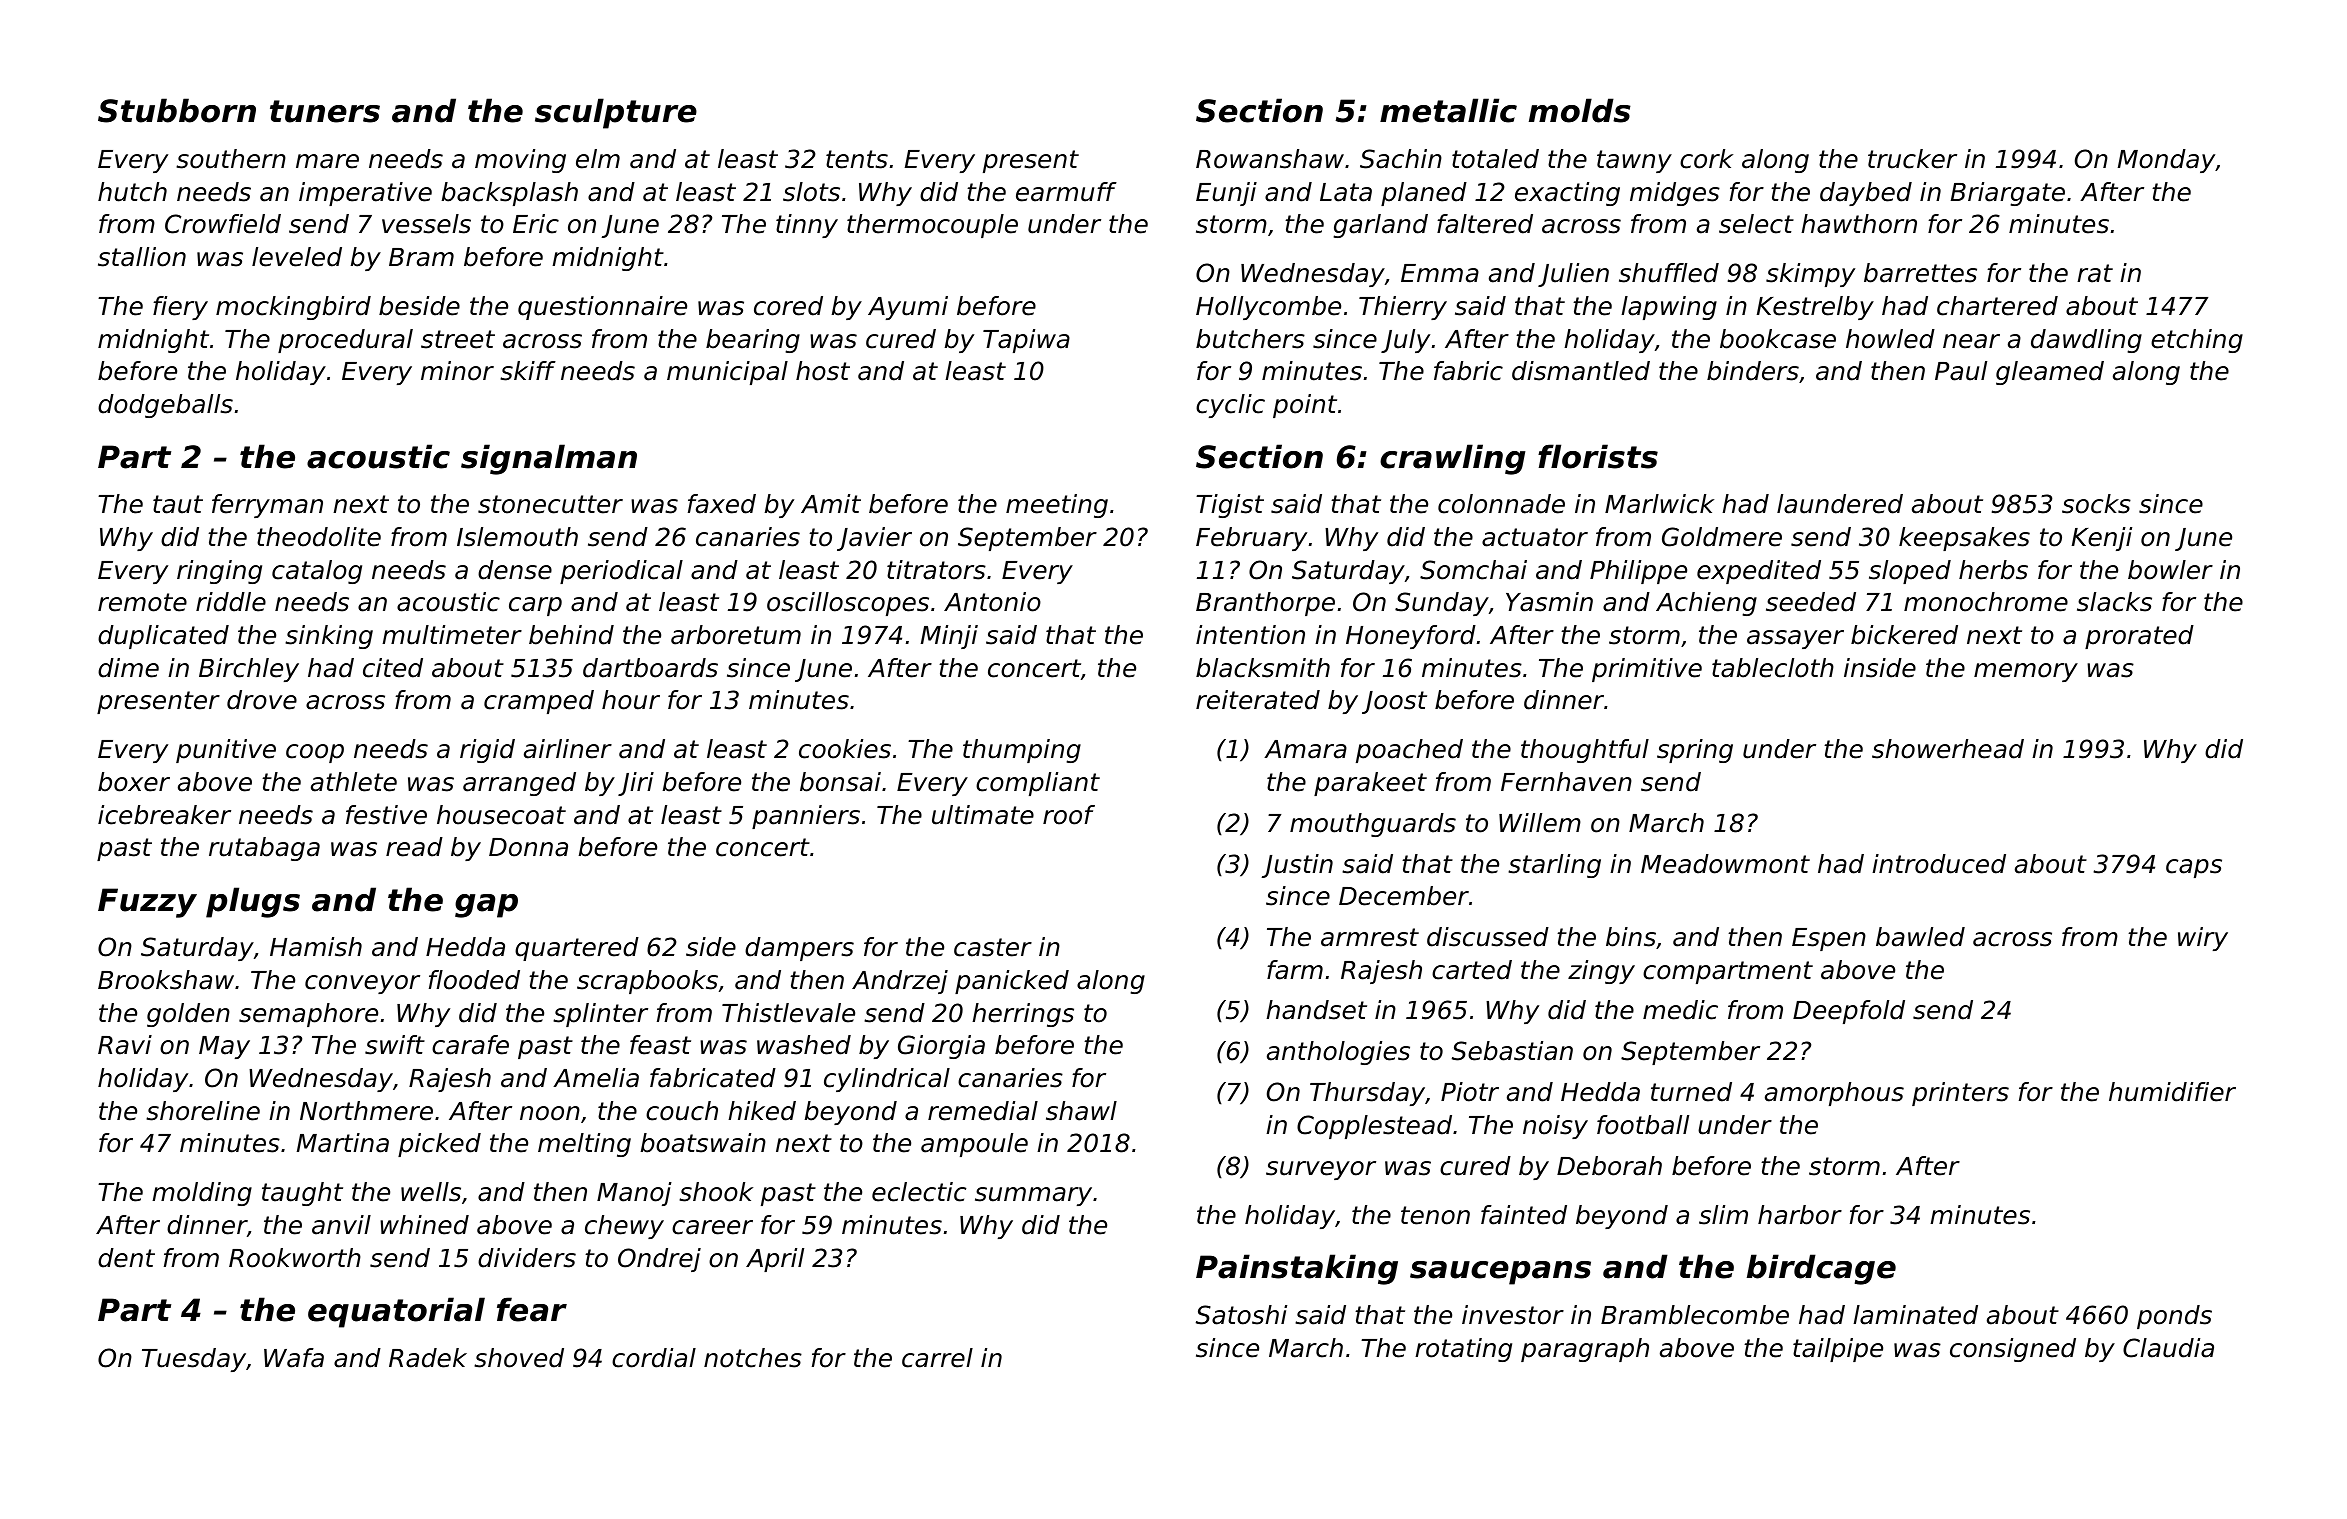 This screenshot has width=2347, height=1519. Describe the element at coordinates (1270, 159) in the screenshot. I see `Rowanshaw` at that location.
